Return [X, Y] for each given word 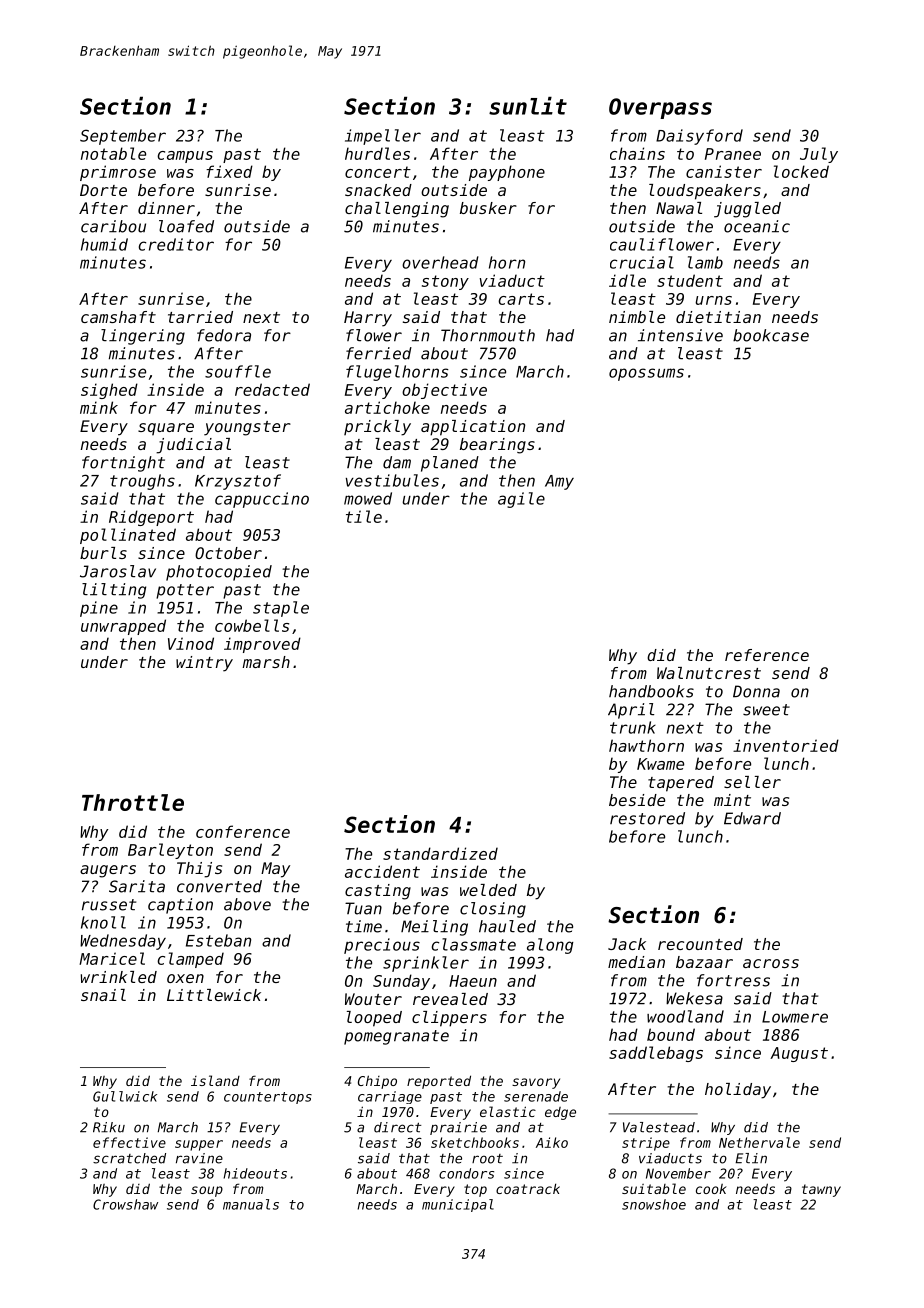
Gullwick [125, 1096]
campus [185, 157]
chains [637, 153]
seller [752, 782]
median [636, 962]
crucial [642, 262]
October [228, 553]
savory [536, 1083]
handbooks [651, 691]
